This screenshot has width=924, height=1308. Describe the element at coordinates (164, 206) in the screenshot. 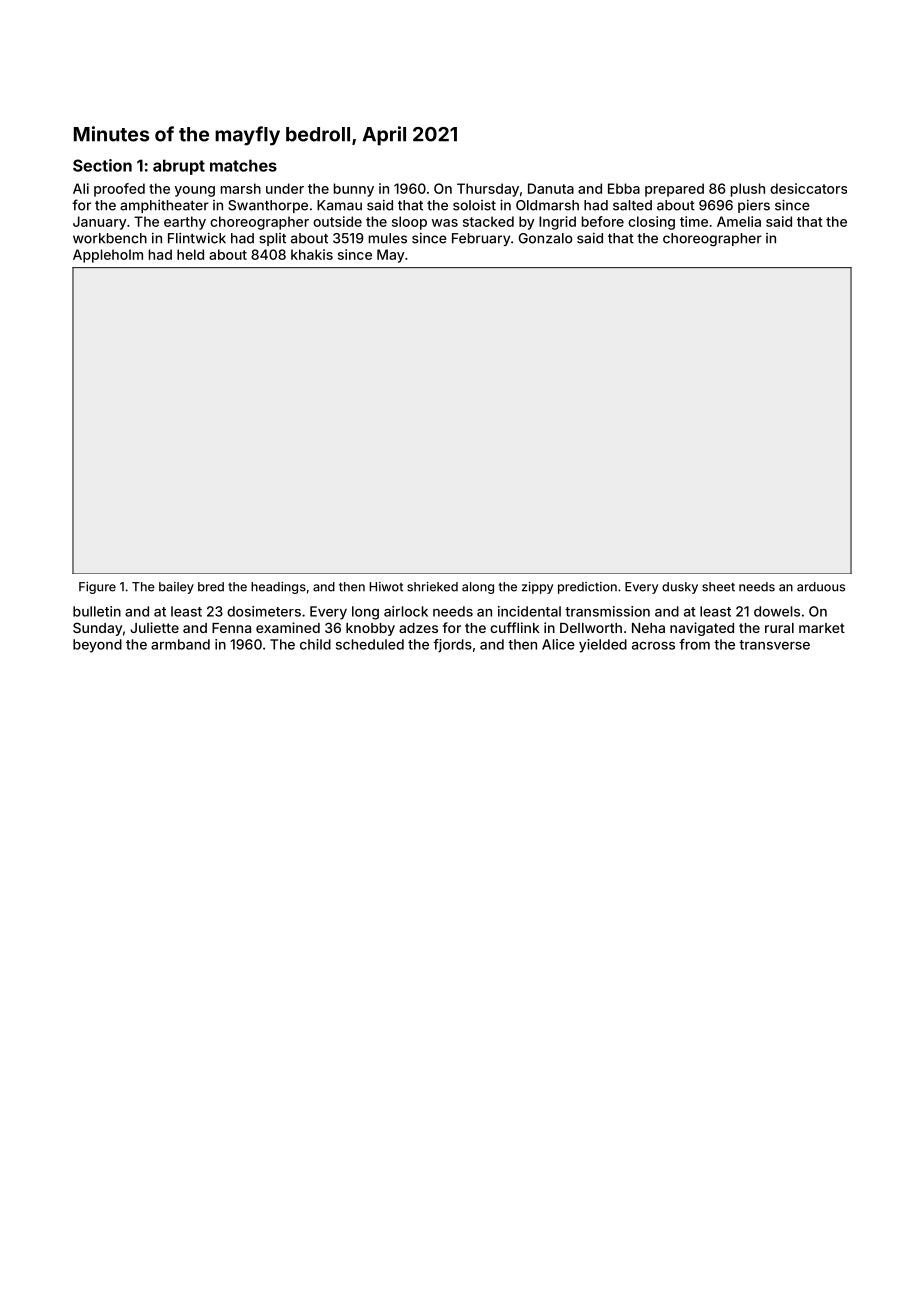

I see `amphitheater` at that location.
